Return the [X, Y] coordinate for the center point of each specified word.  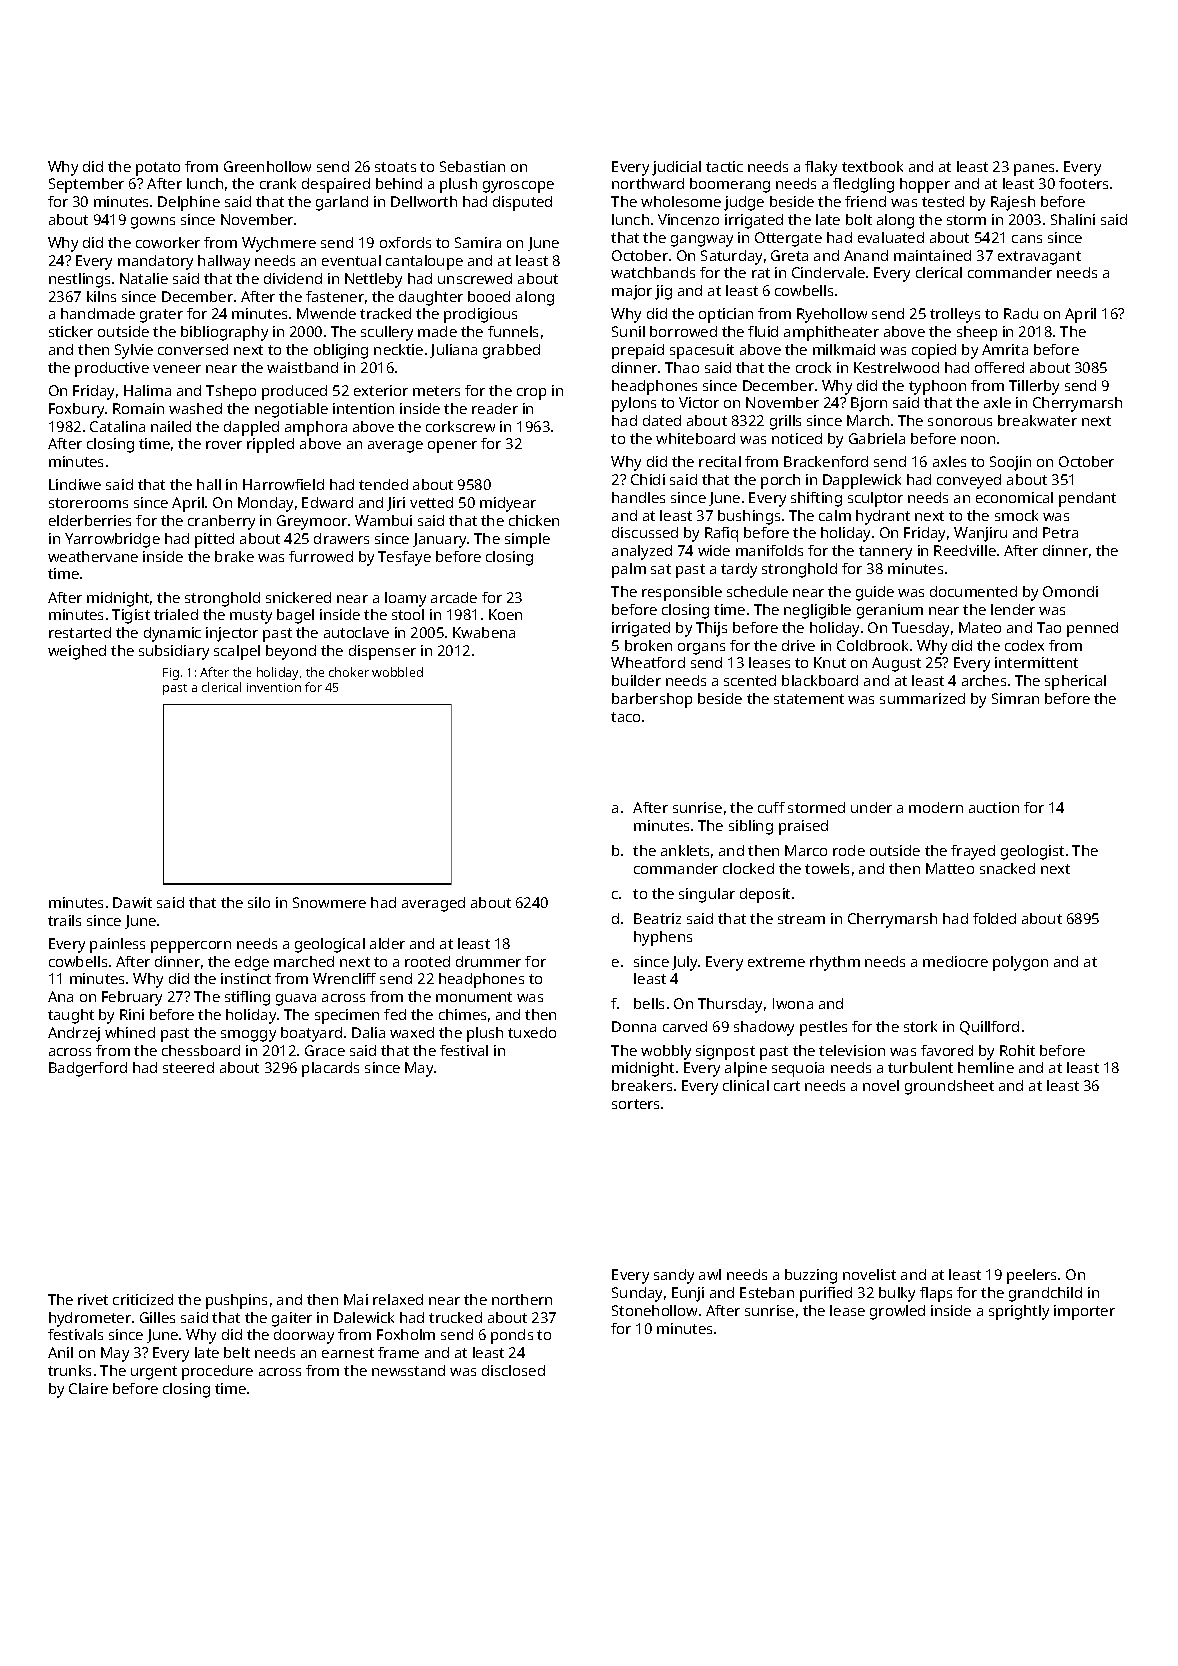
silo [259, 902]
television [852, 1050]
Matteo [950, 868]
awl [710, 1274]
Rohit [1017, 1050]
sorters [635, 1104]
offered [999, 367]
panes [1034, 170]
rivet [93, 1299]
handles [638, 497]
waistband [302, 367]
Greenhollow [267, 166]
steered [188, 1067]
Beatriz [657, 918]
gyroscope [518, 187]
